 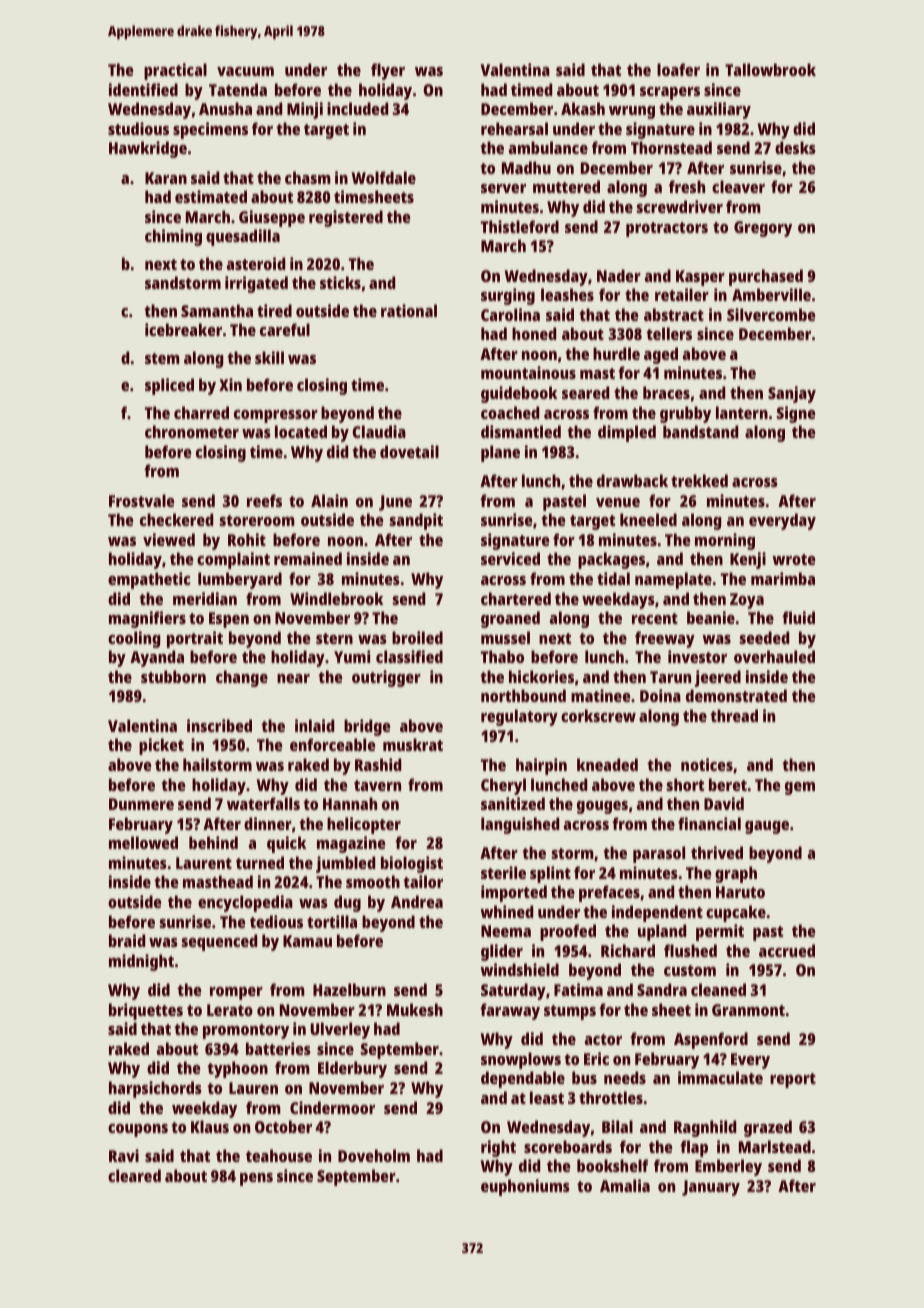 I want to click on graph, so click(x=736, y=874).
